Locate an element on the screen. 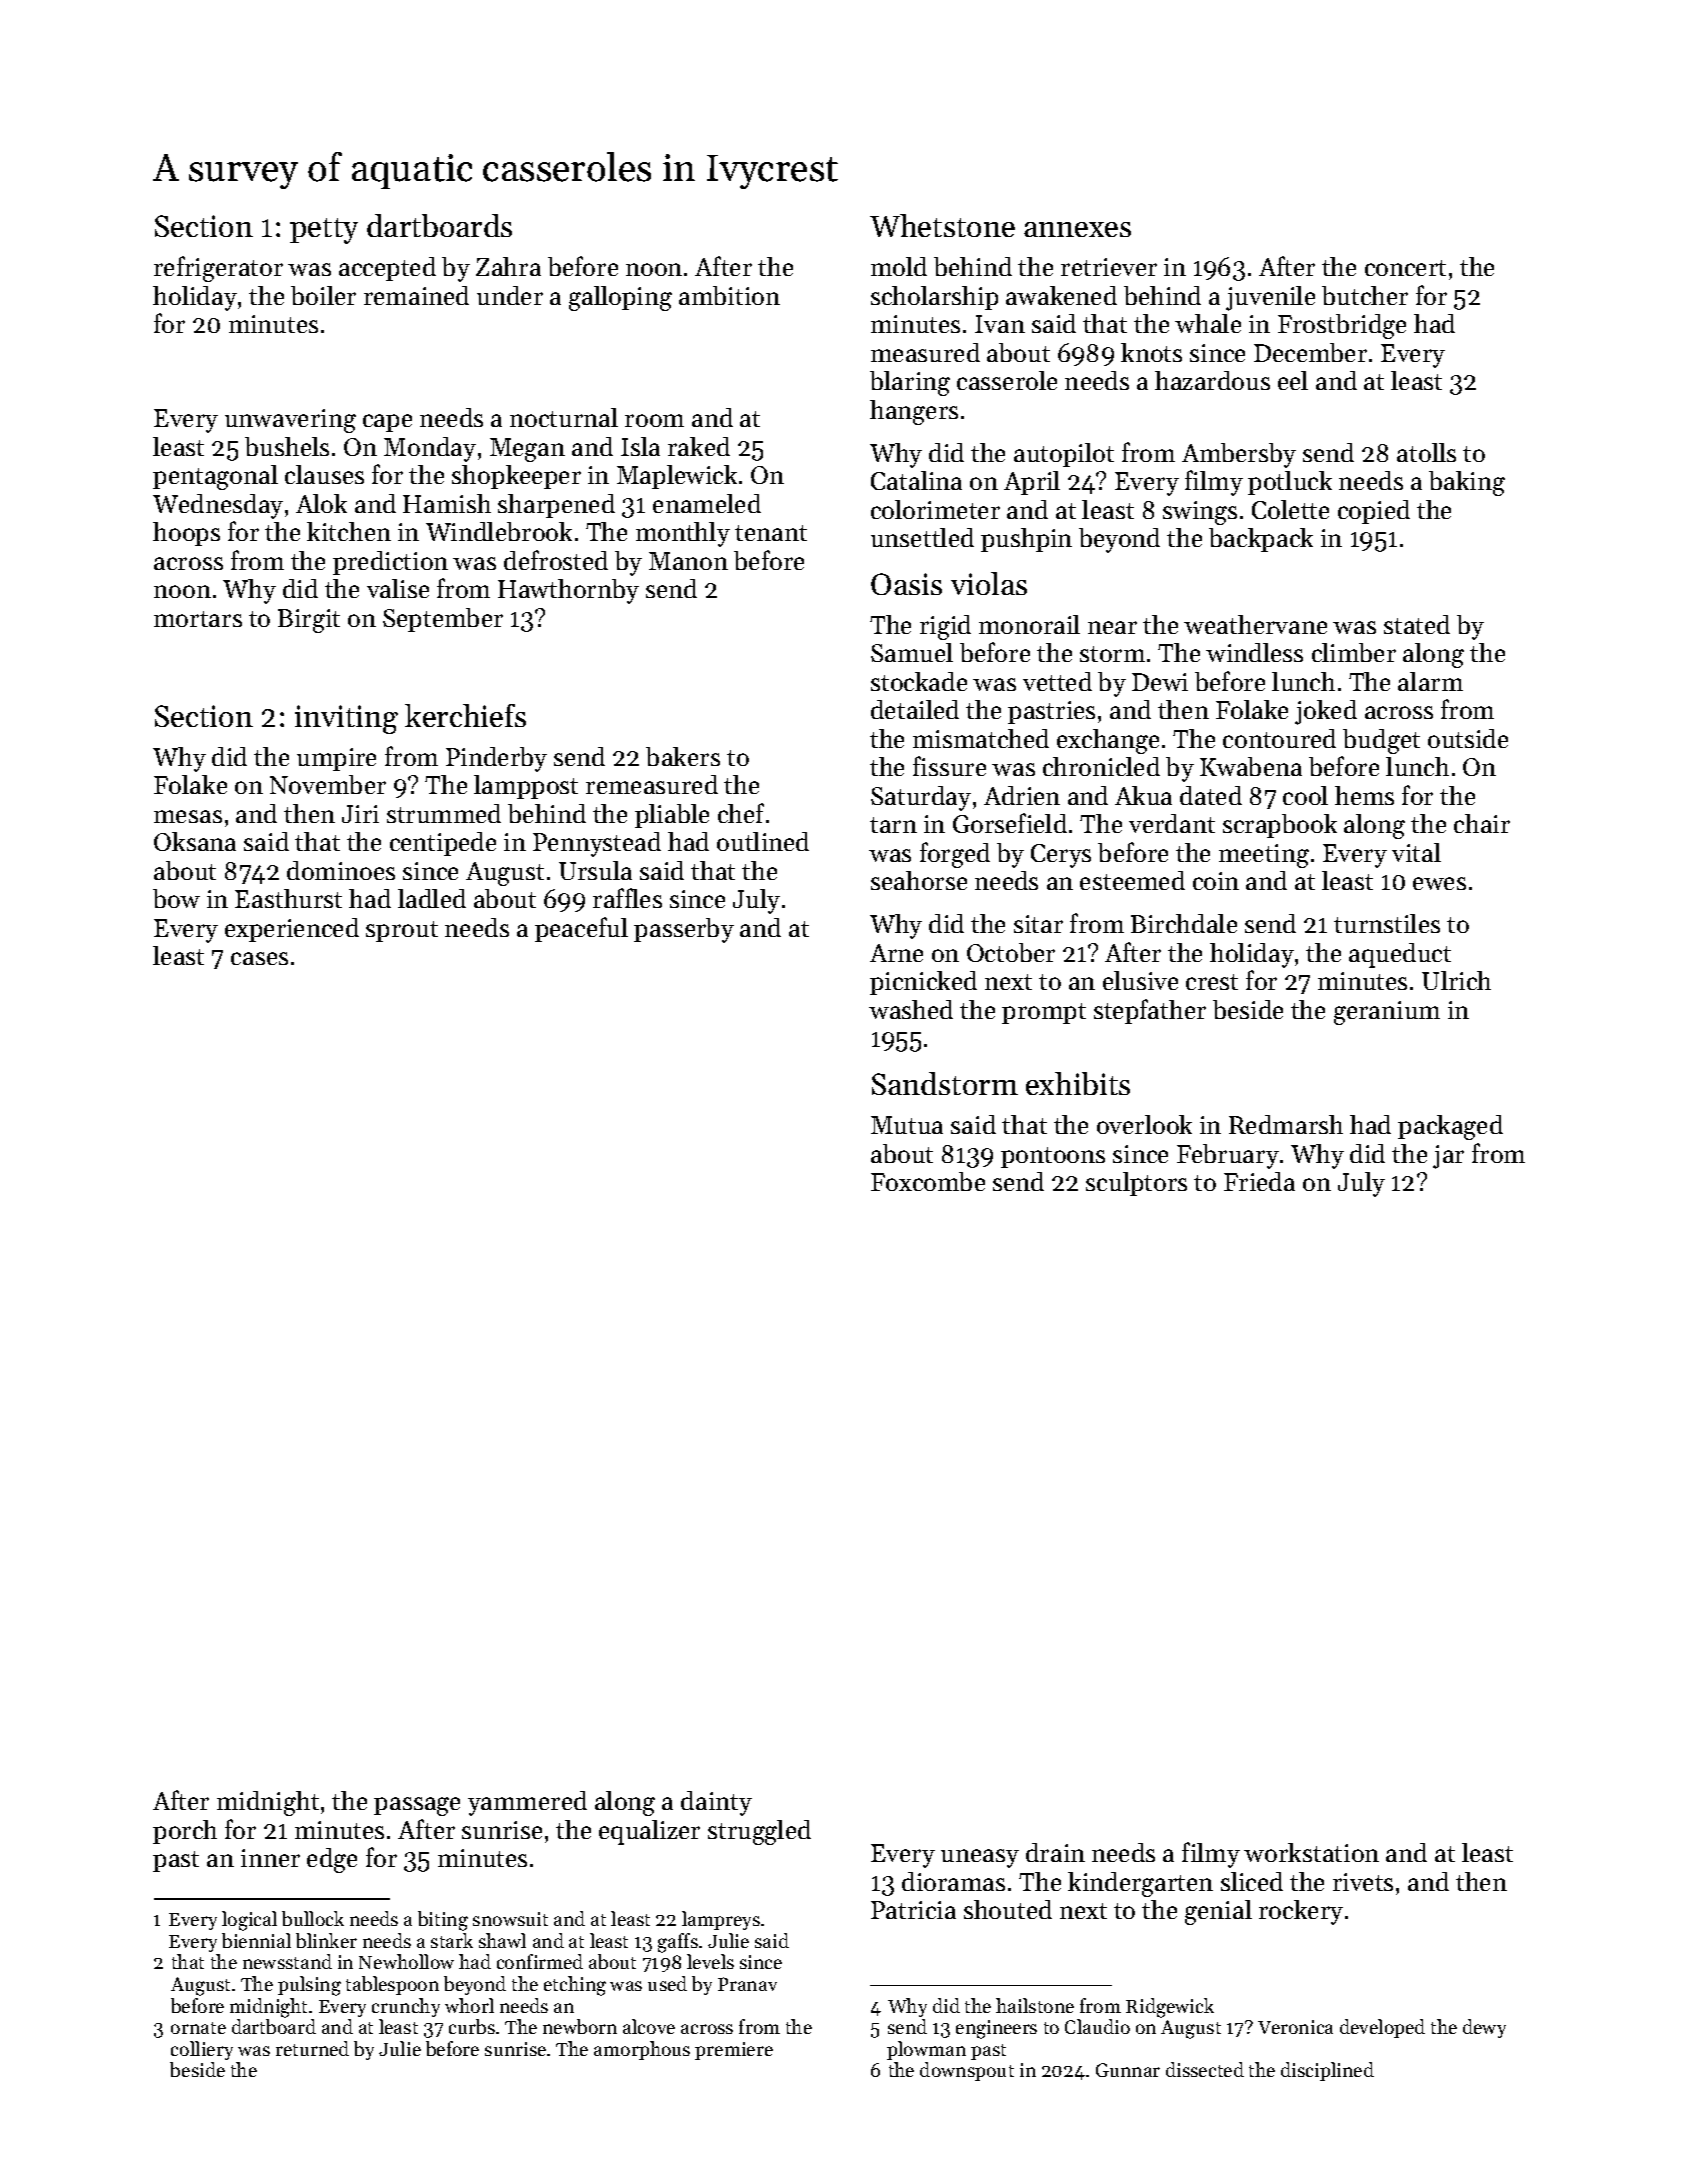 The width and height of the screenshot is (1683, 2178). geranium is located at coordinates (1387, 1013).
